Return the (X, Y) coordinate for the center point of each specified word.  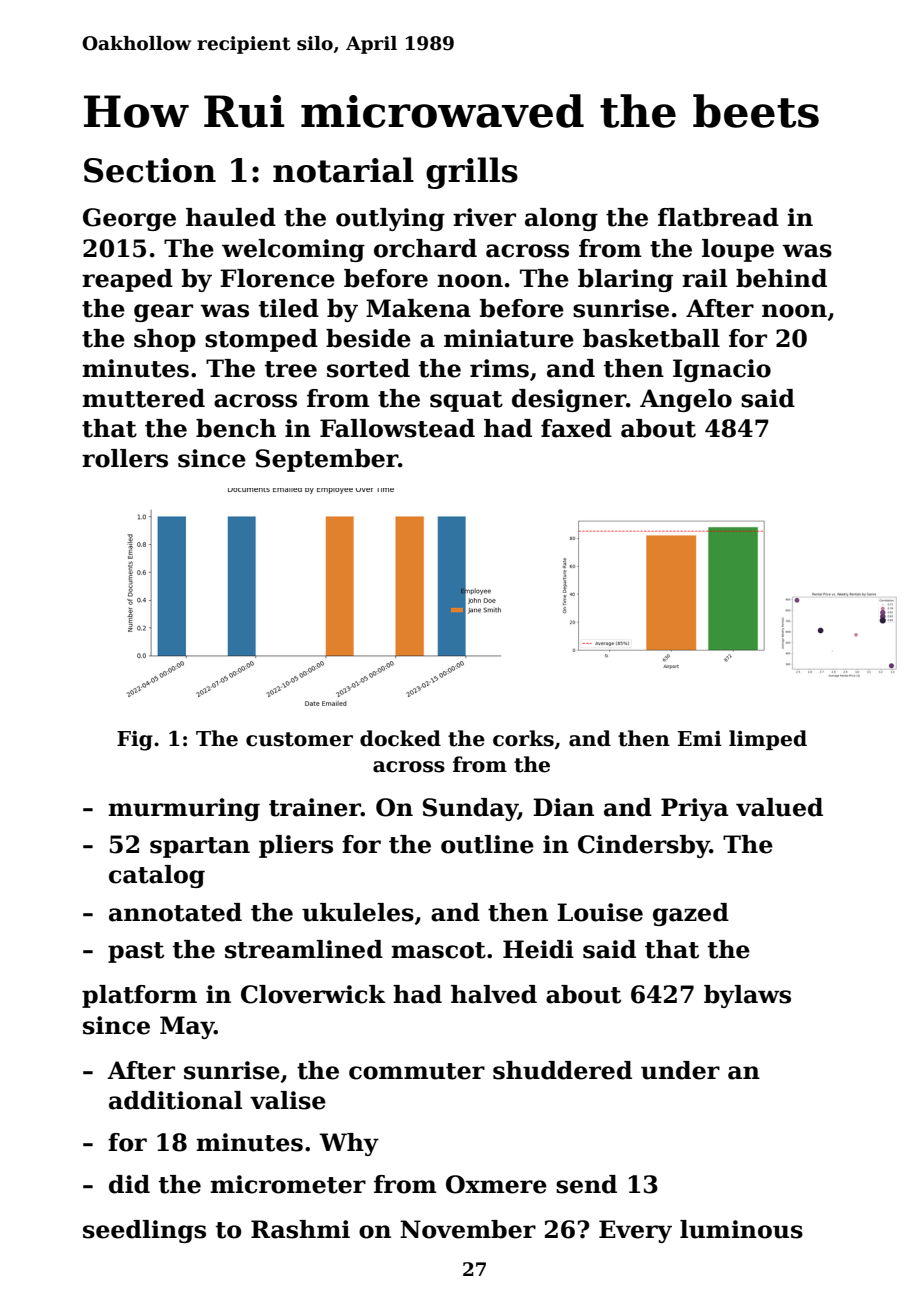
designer (569, 400)
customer (299, 739)
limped (768, 740)
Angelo (686, 400)
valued (779, 807)
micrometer (288, 1184)
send (586, 1184)
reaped (127, 280)
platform (139, 996)
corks (523, 738)
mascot (438, 950)
